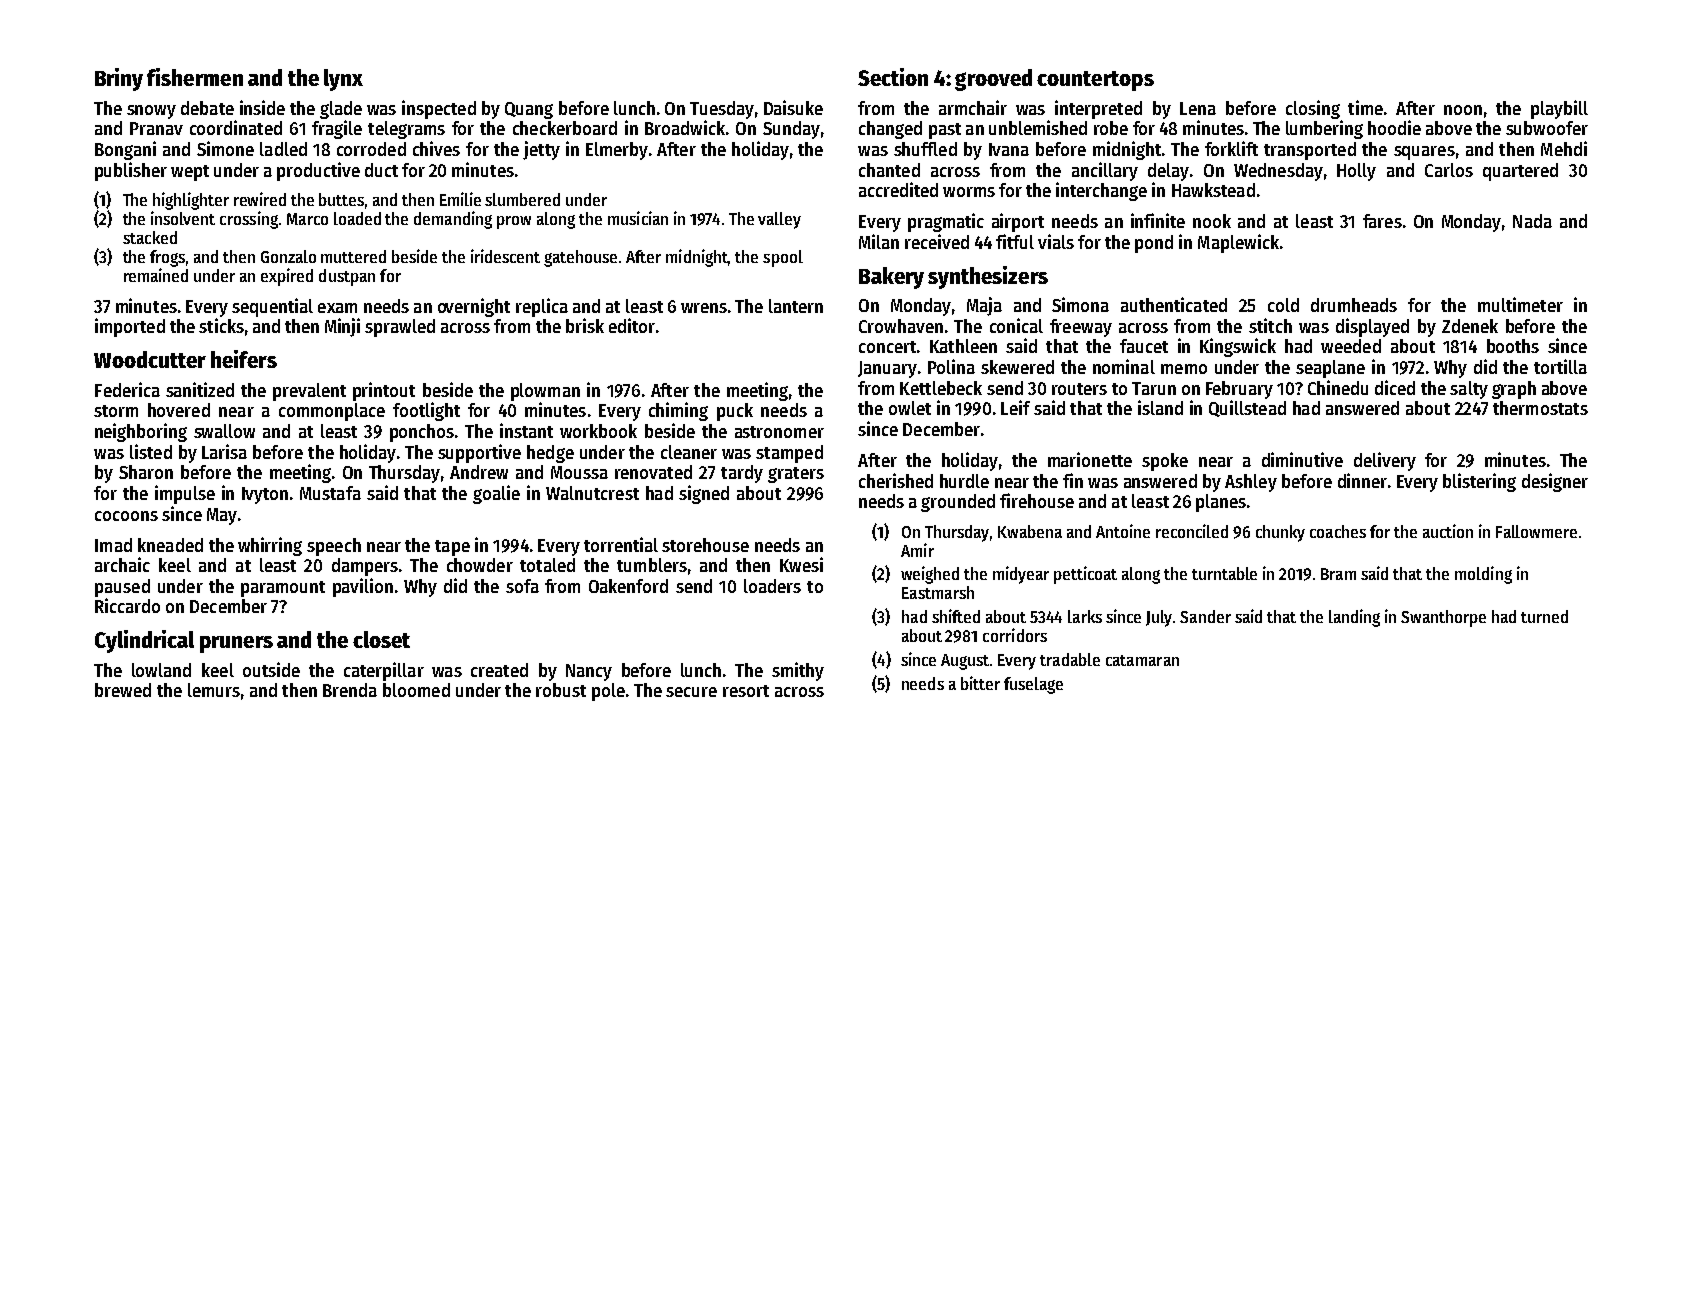  Describe the element at coordinates (1513, 346) in the image. I see `booths` at that location.
